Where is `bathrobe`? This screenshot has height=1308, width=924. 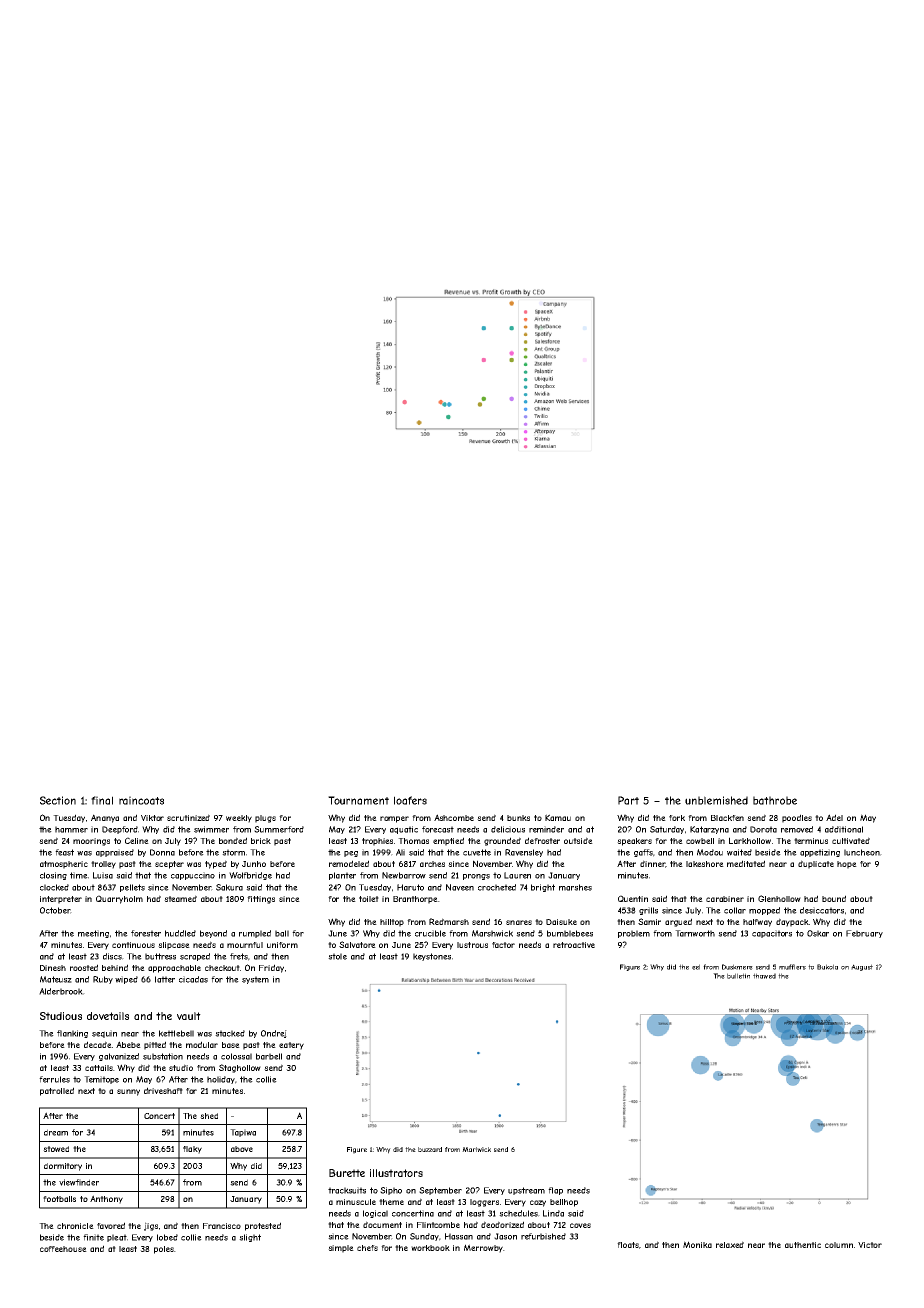 bathrobe is located at coordinates (775, 800).
